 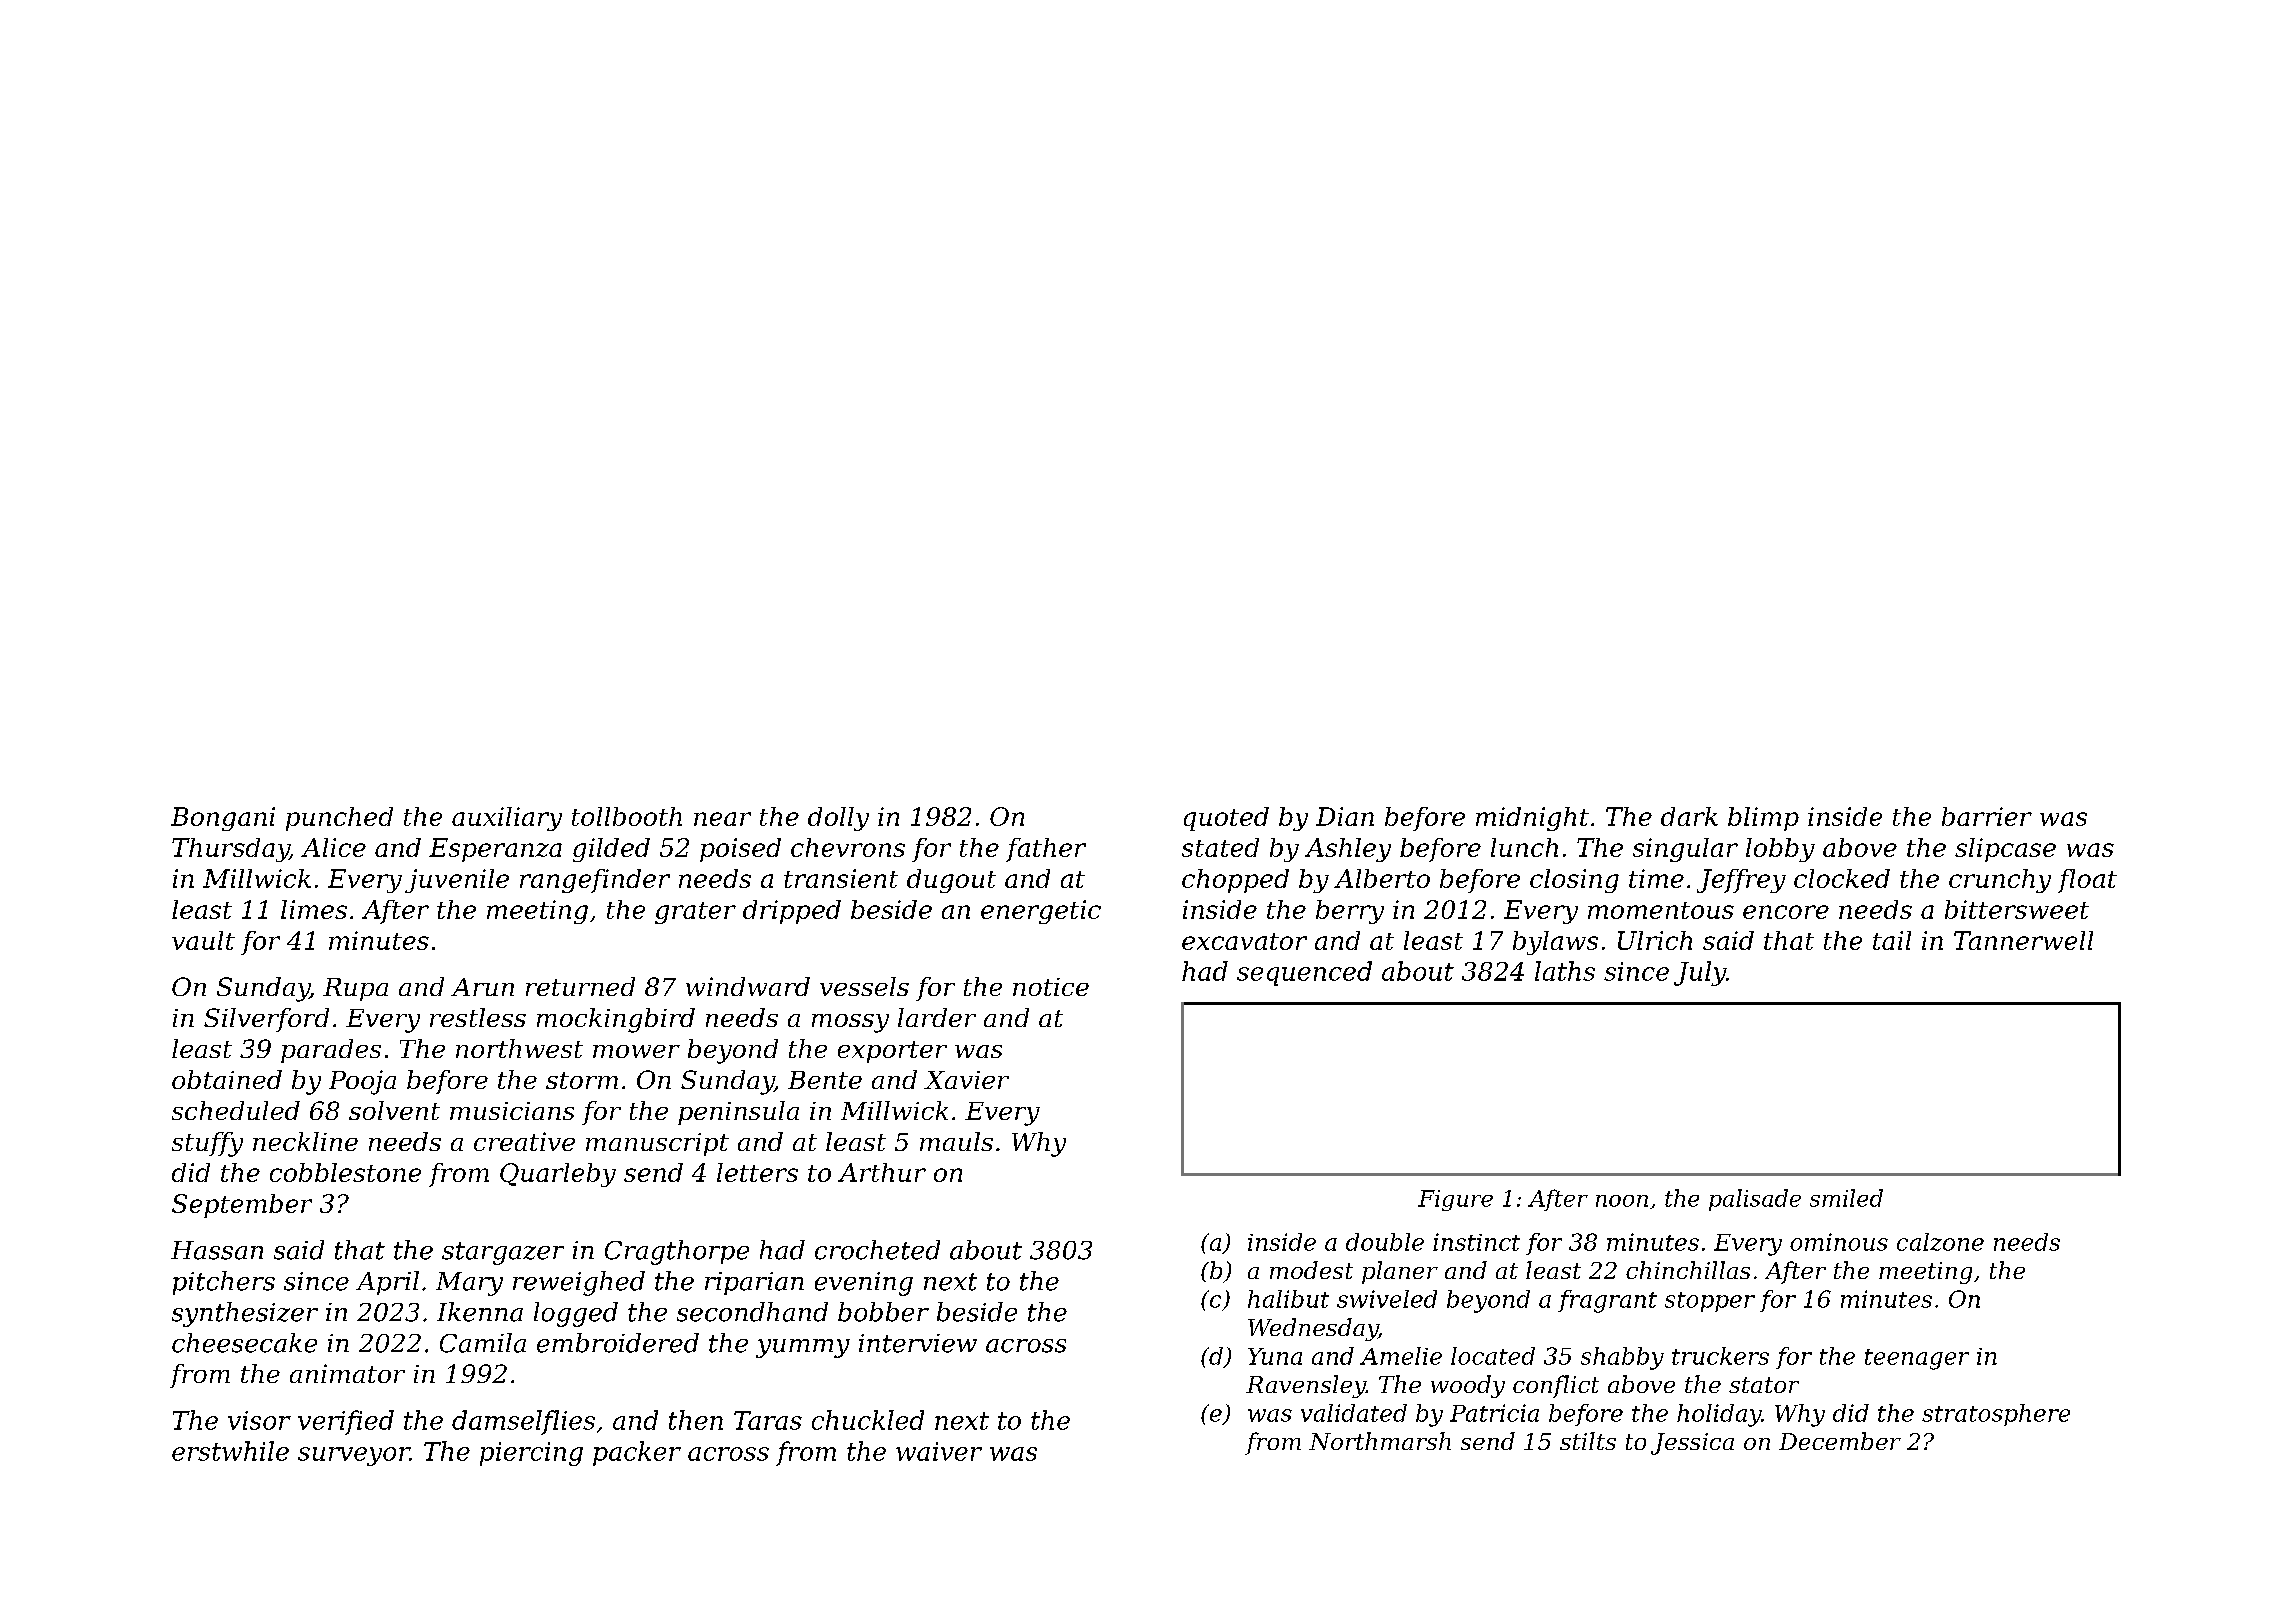 I want to click on interview, so click(x=918, y=1343).
